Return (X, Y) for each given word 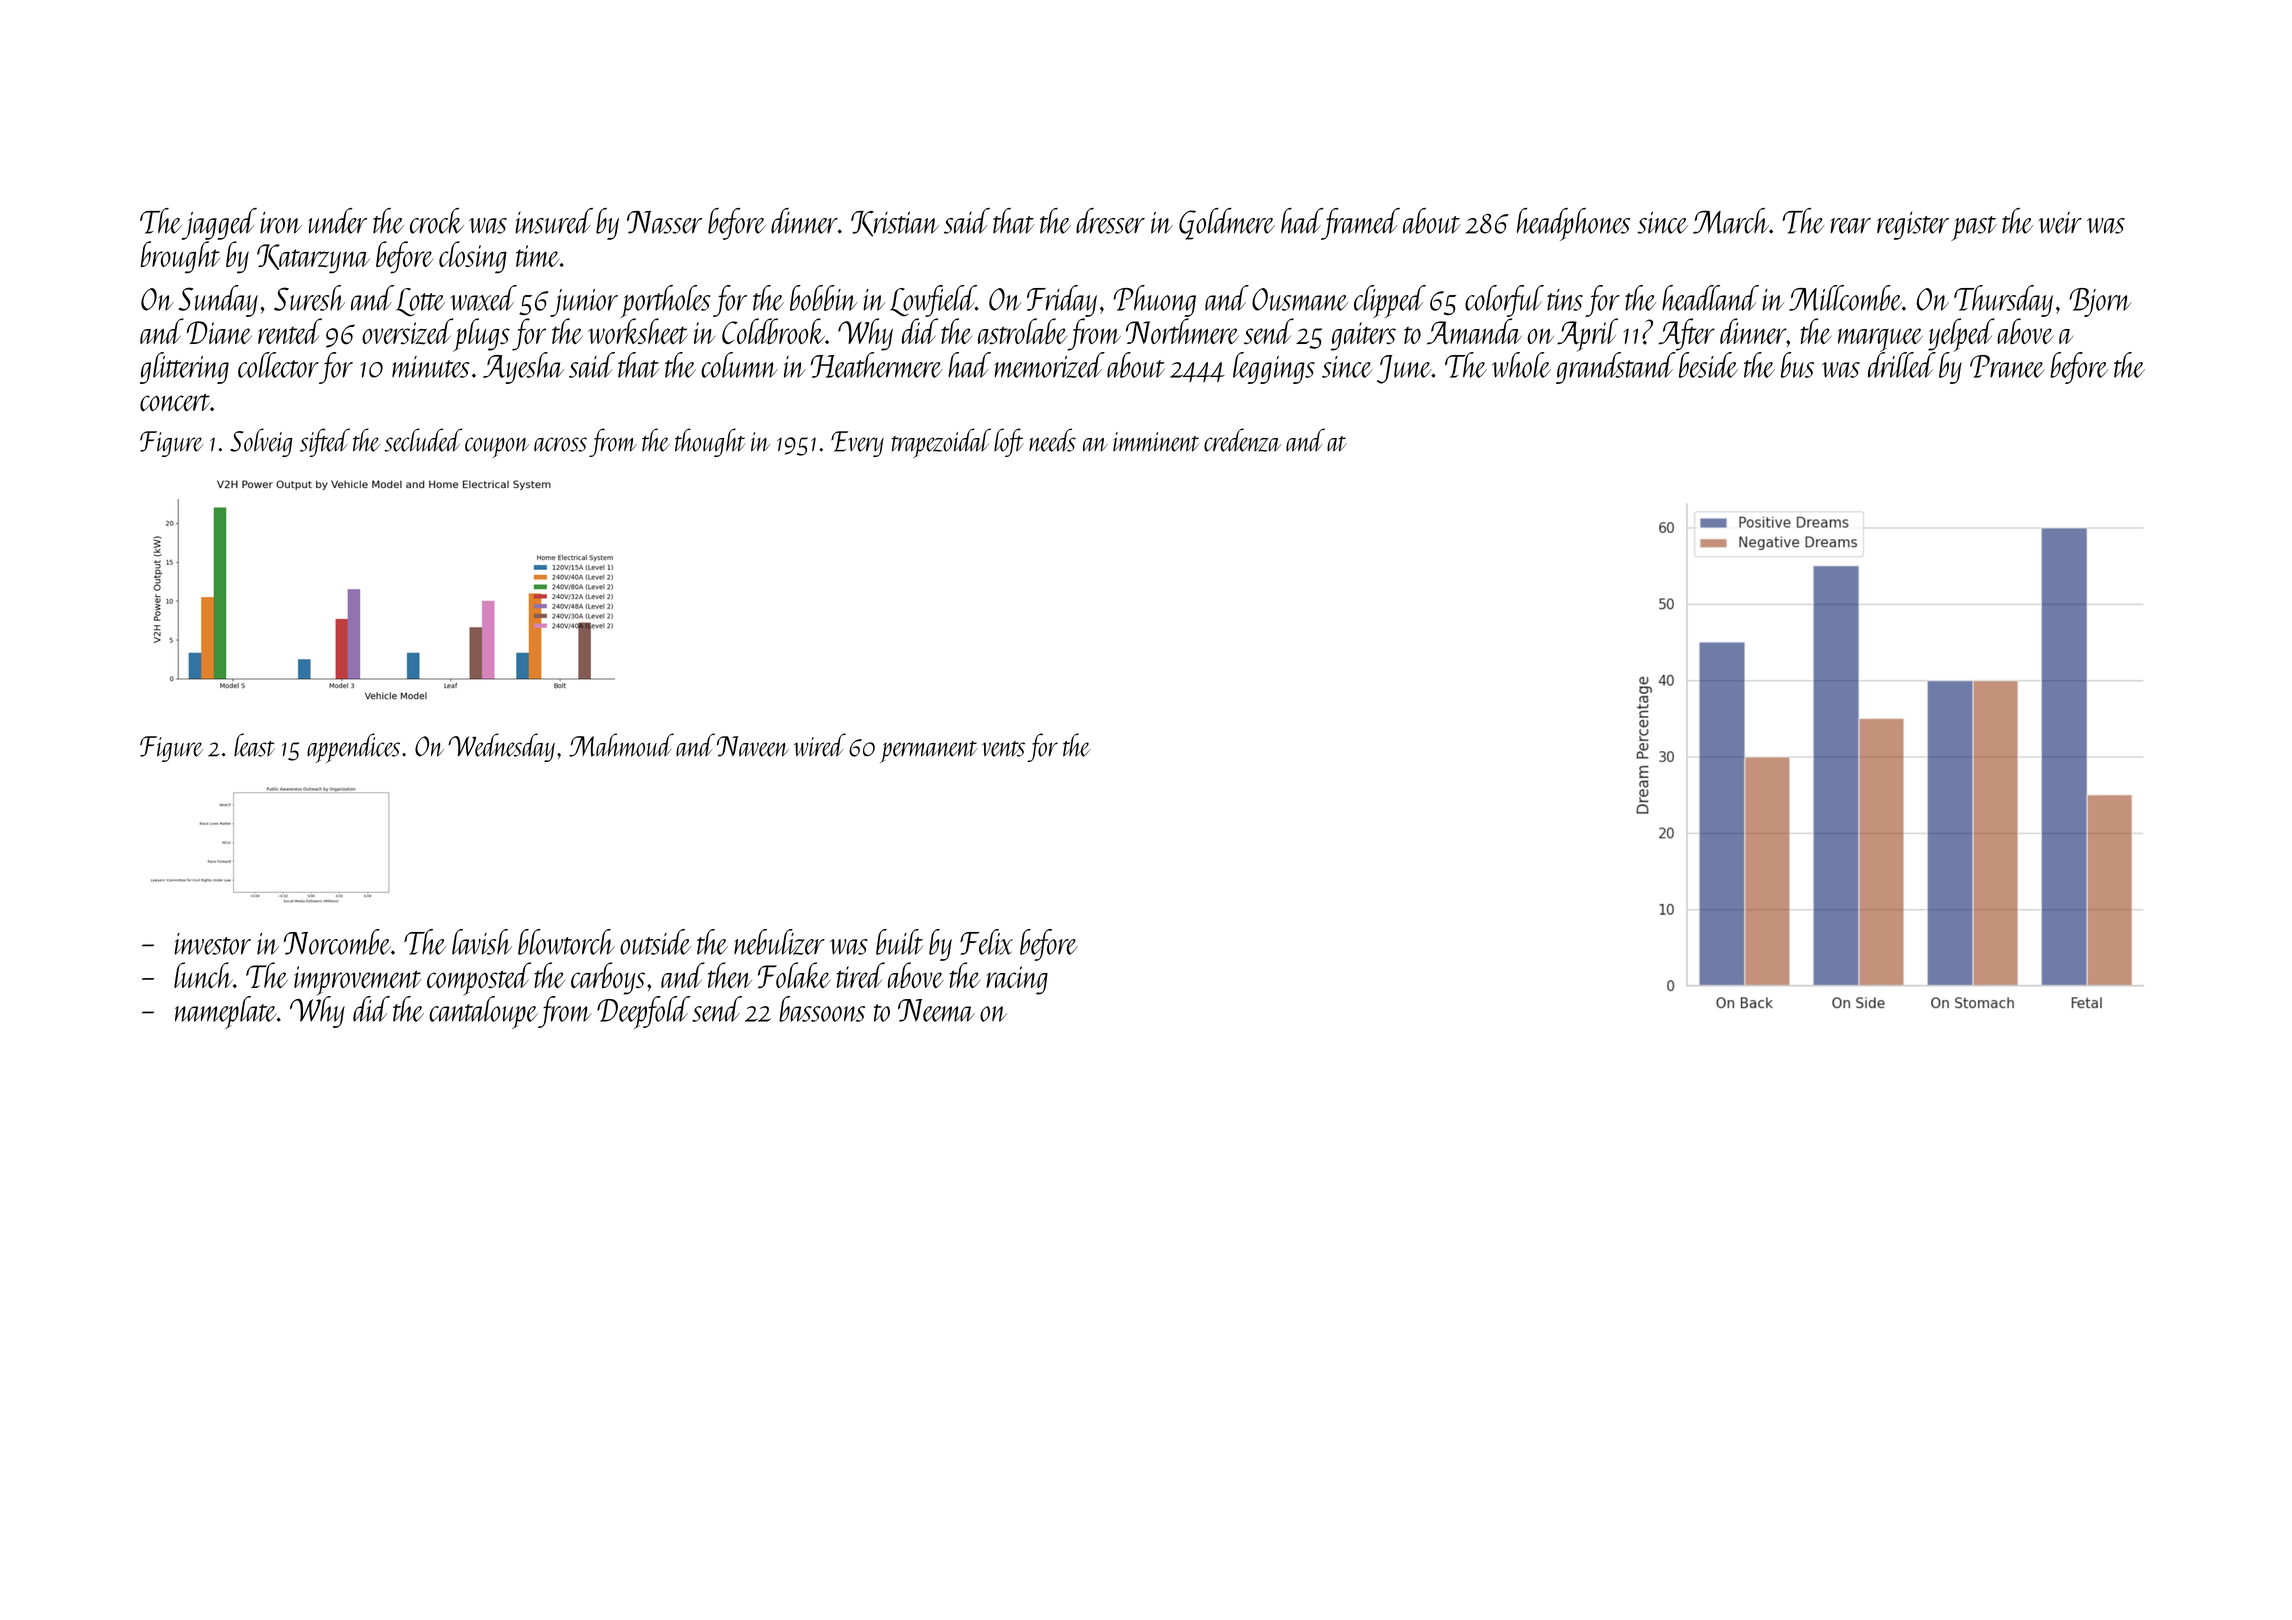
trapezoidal (941, 443)
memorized (1050, 365)
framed (1361, 224)
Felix (986, 942)
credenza (1242, 440)
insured (554, 221)
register (1913, 226)
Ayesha (523, 368)
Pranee (2007, 366)
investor (213, 944)
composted (479, 979)
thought (710, 442)
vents (1003, 749)
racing (1017, 980)
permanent (928, 752)
